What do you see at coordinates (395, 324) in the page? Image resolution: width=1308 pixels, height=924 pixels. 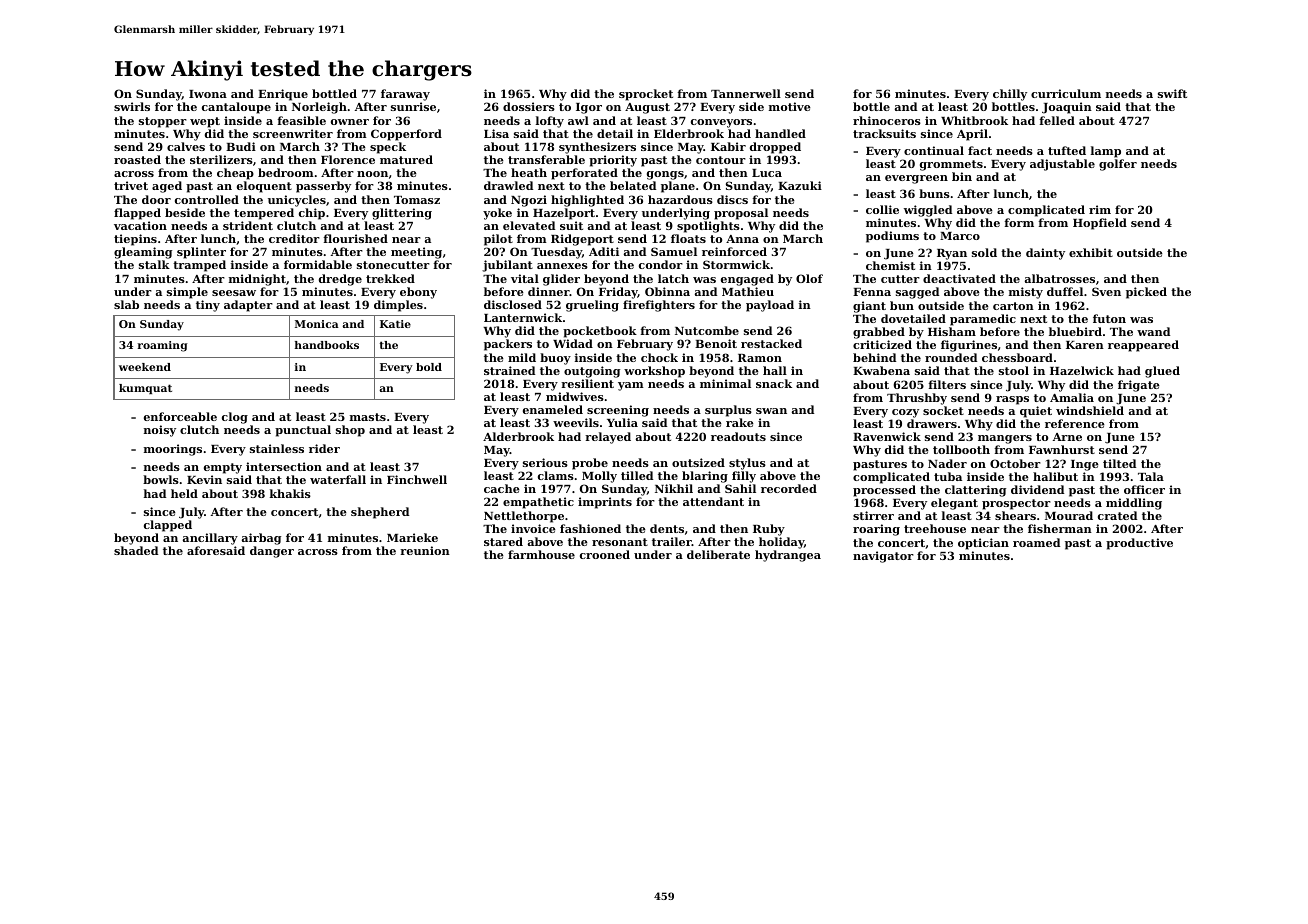 I see `Katie` at bounding box center [395, 324].
